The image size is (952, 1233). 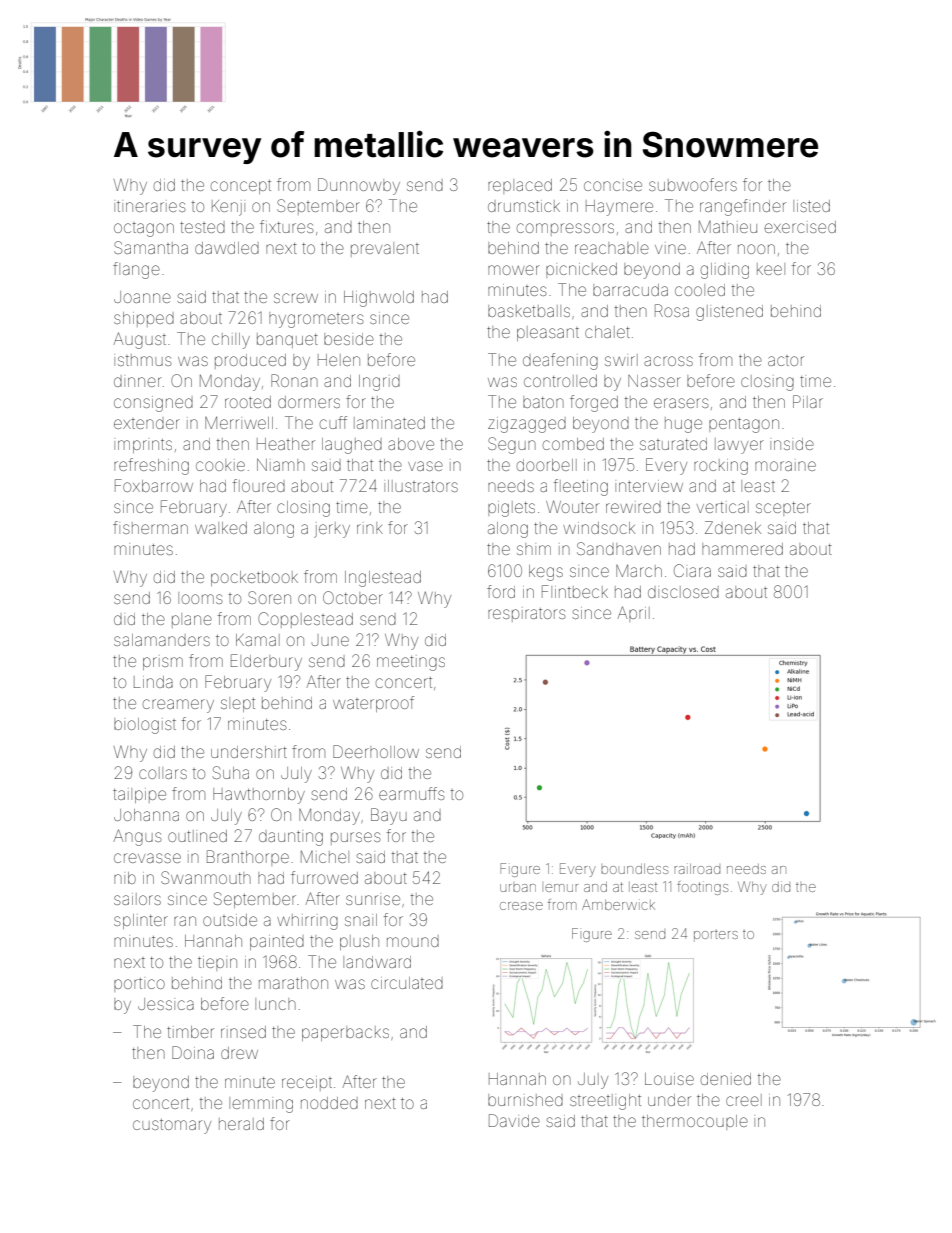 I want to click on railroad, so click(x=697, y=869).
